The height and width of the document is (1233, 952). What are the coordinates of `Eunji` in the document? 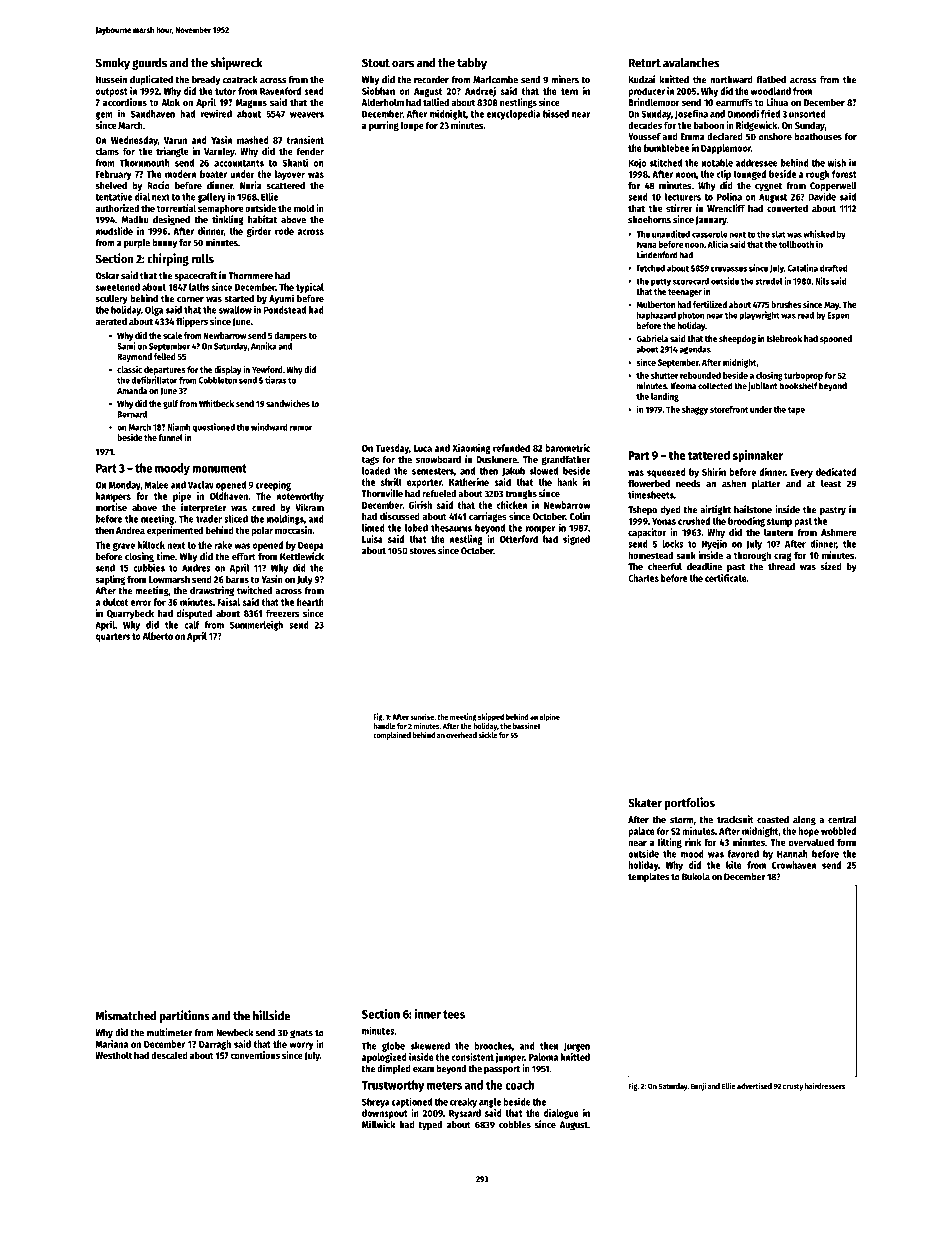 It's located at (698, 1087).
